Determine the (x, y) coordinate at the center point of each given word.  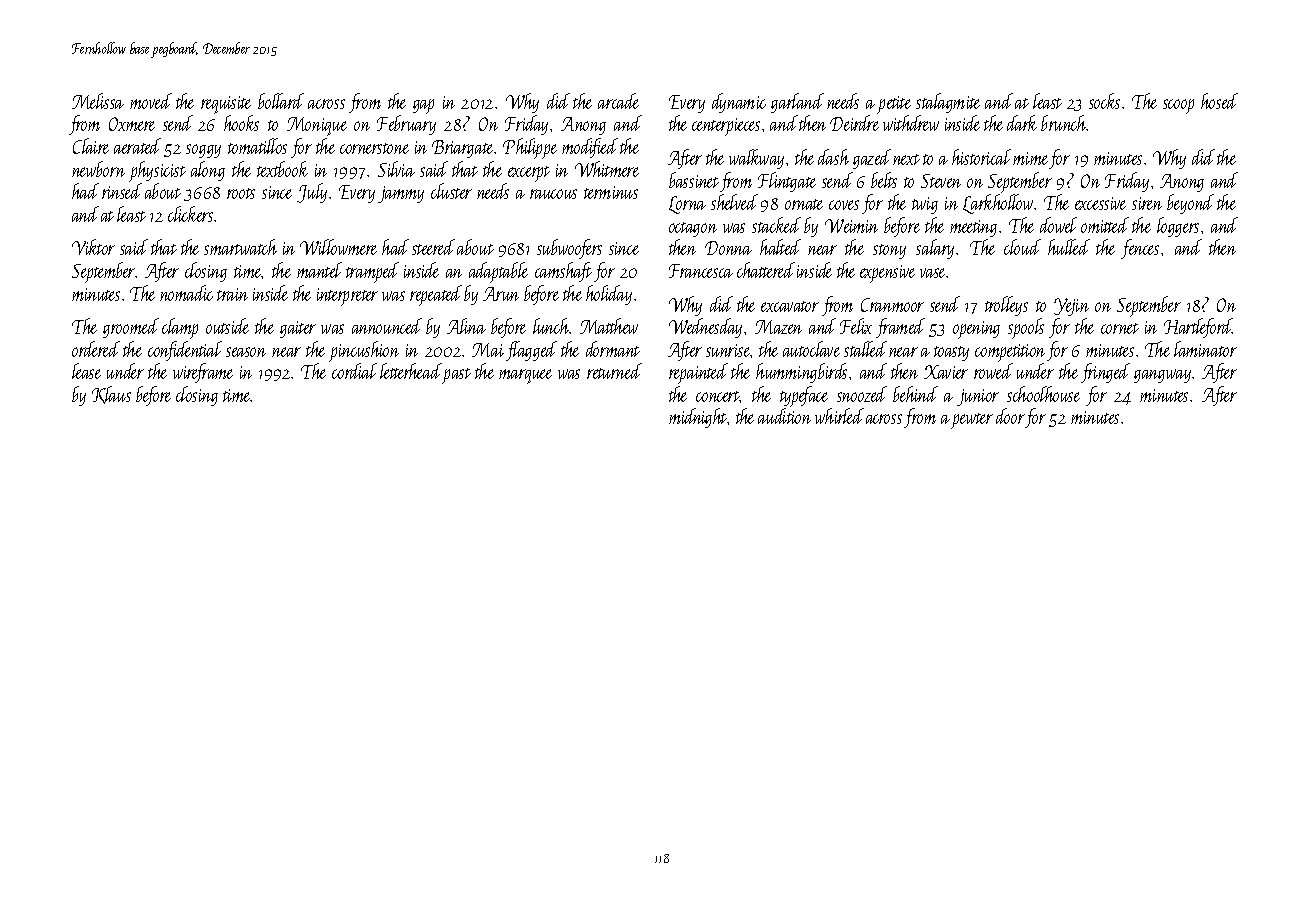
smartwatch (240, 247)
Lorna (687, 205)
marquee (525, 376)
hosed (1219, 101)
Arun (501, 294)
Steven (941, 181)
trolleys (1006, 306)
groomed (131, 328)
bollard (281, 101)
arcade (618, 101)
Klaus (111, 395)
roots (241, 193)
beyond (1190, 204)
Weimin (851, 226)
